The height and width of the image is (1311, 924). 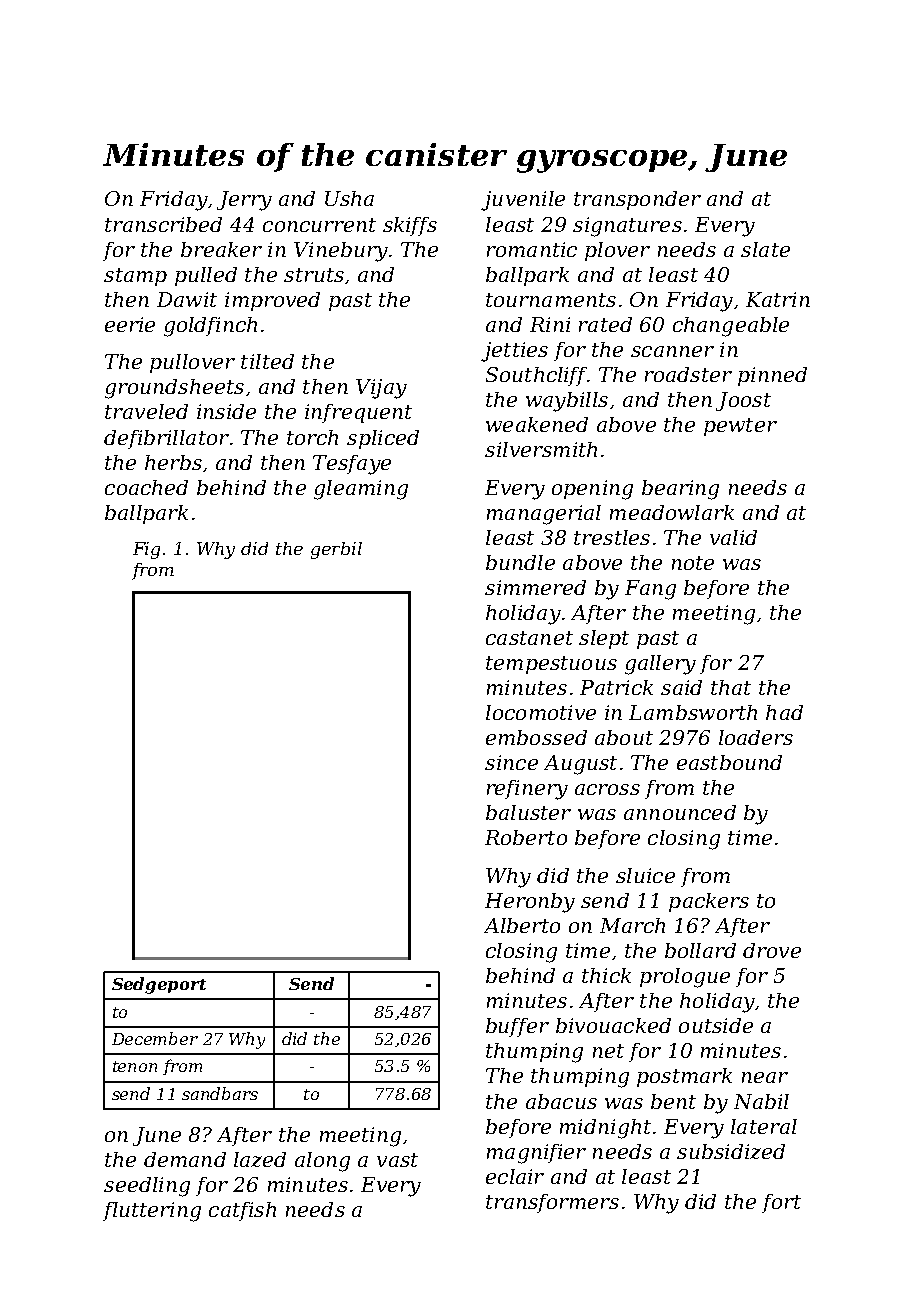 I want to click on since, so click(x=511, y=762).
